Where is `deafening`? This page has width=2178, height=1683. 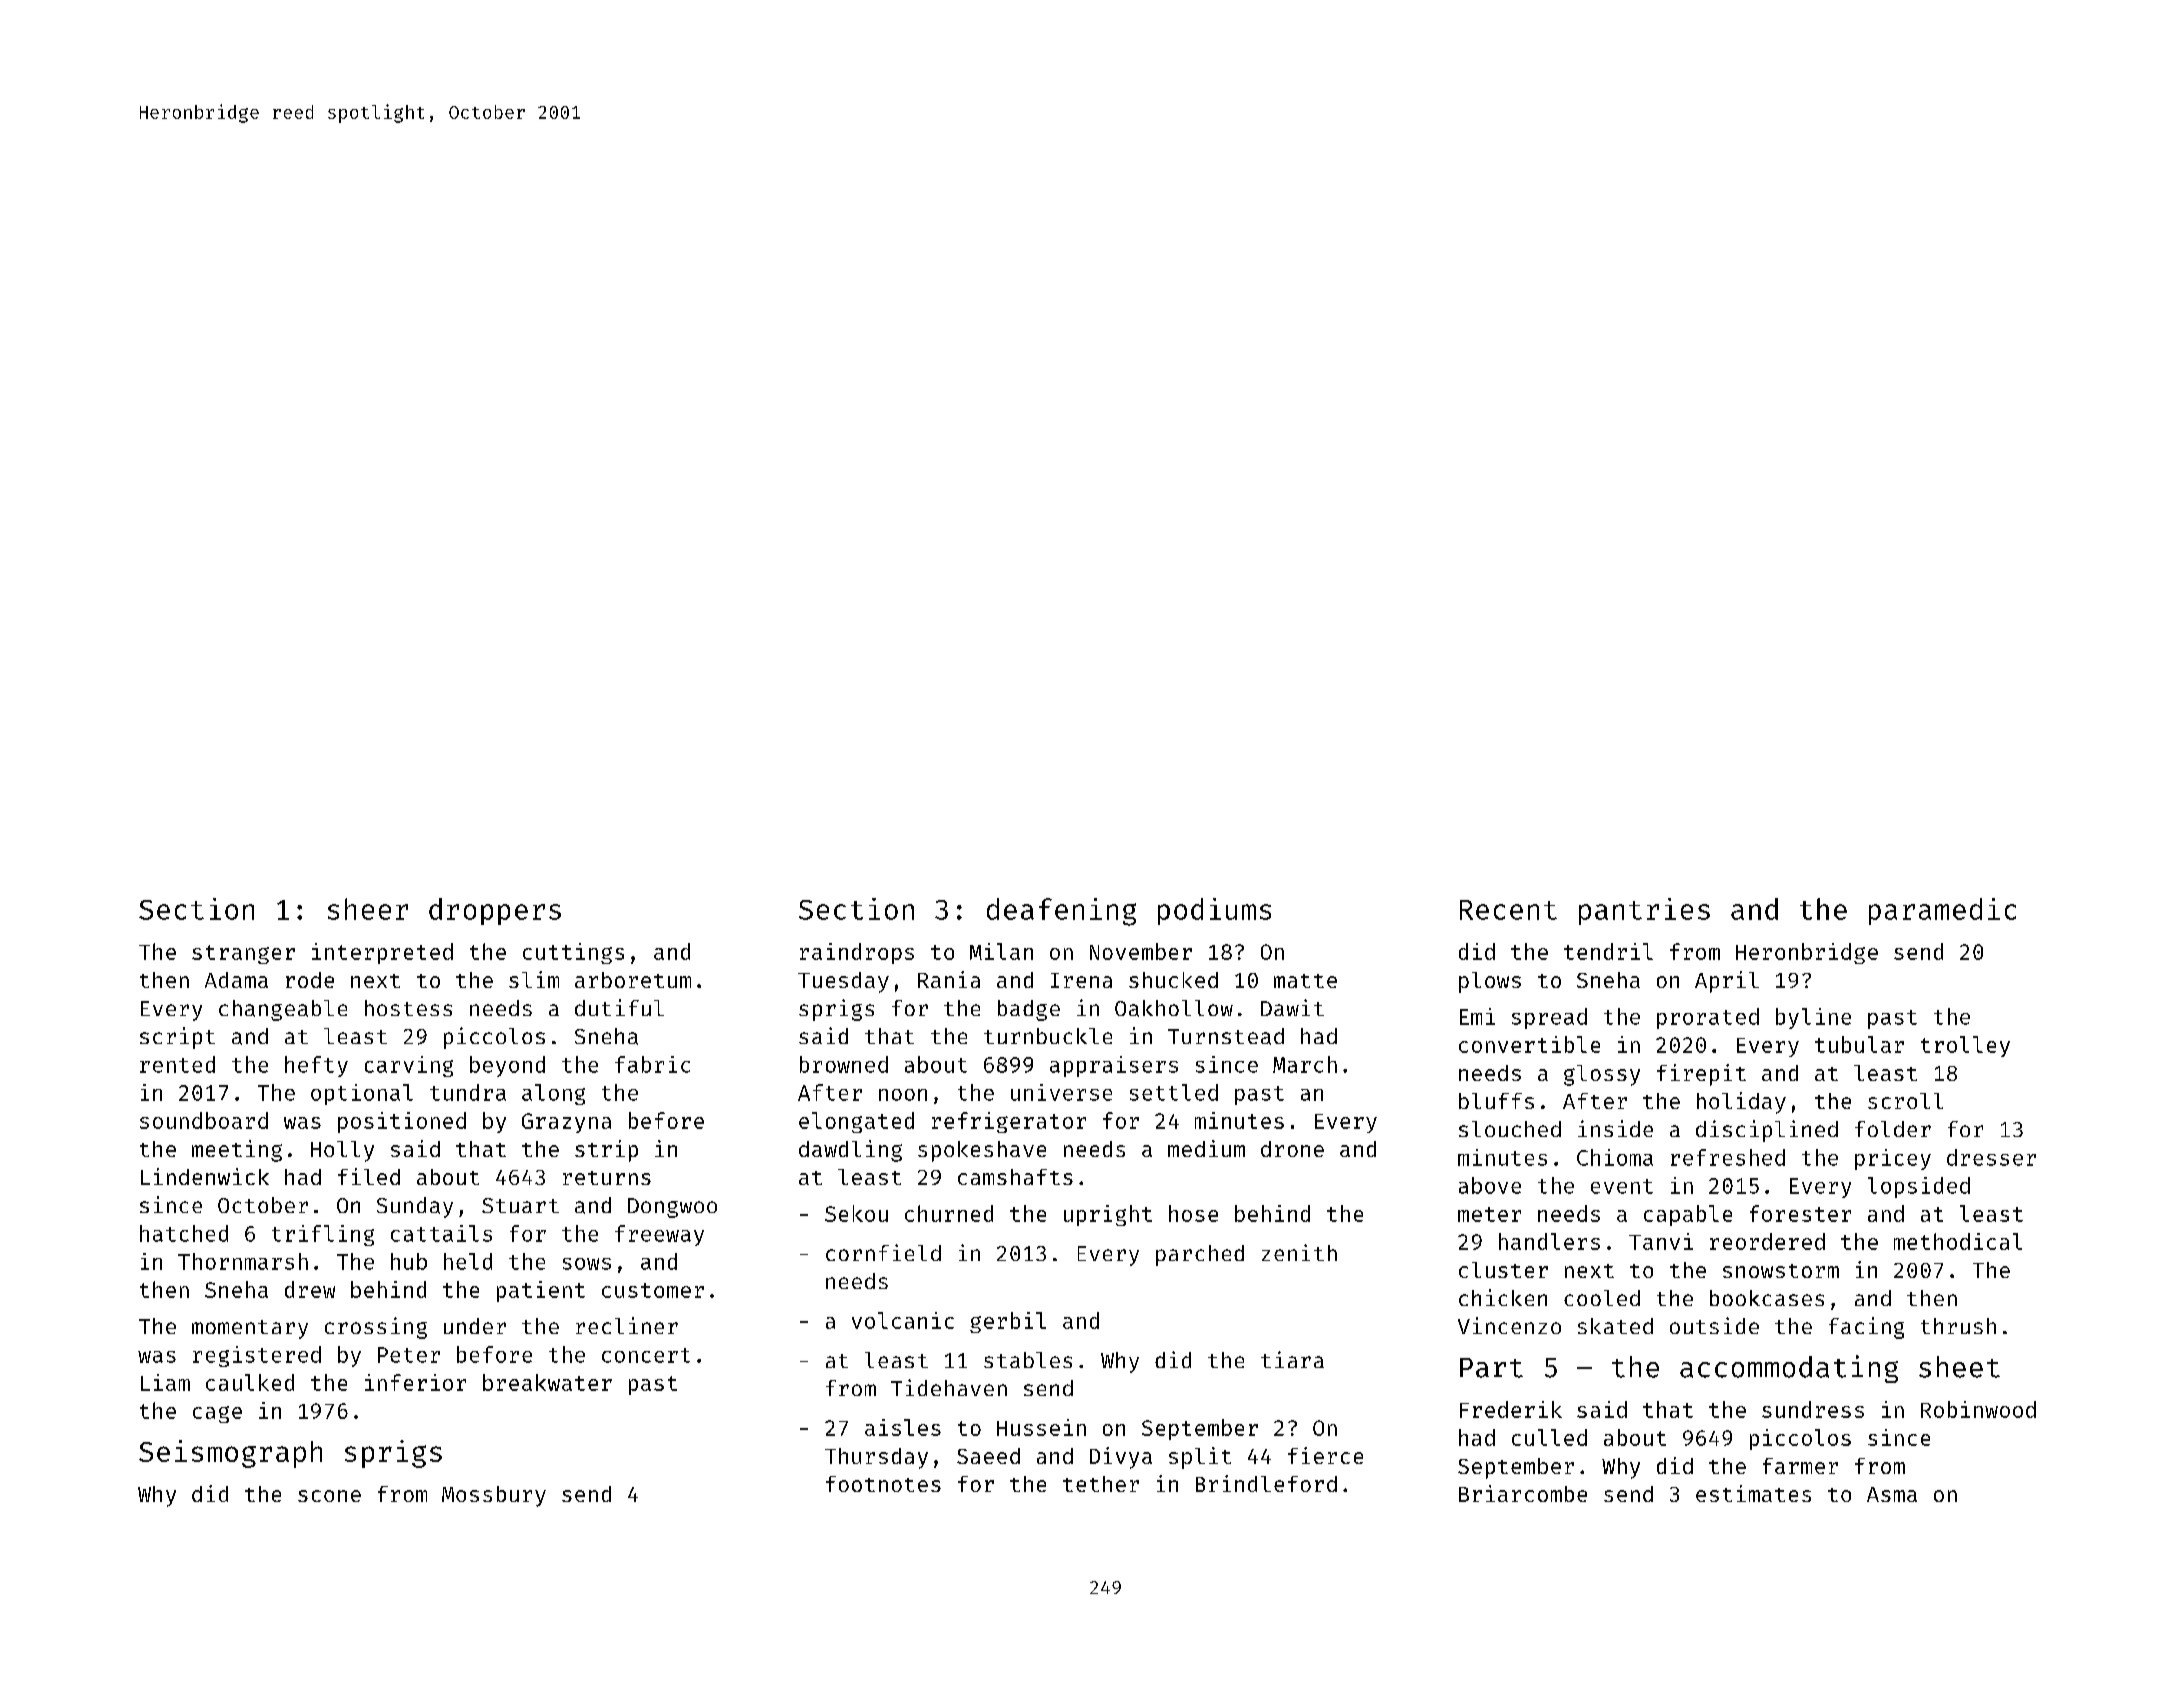 deafening is located at coordinates (1061, 912).
